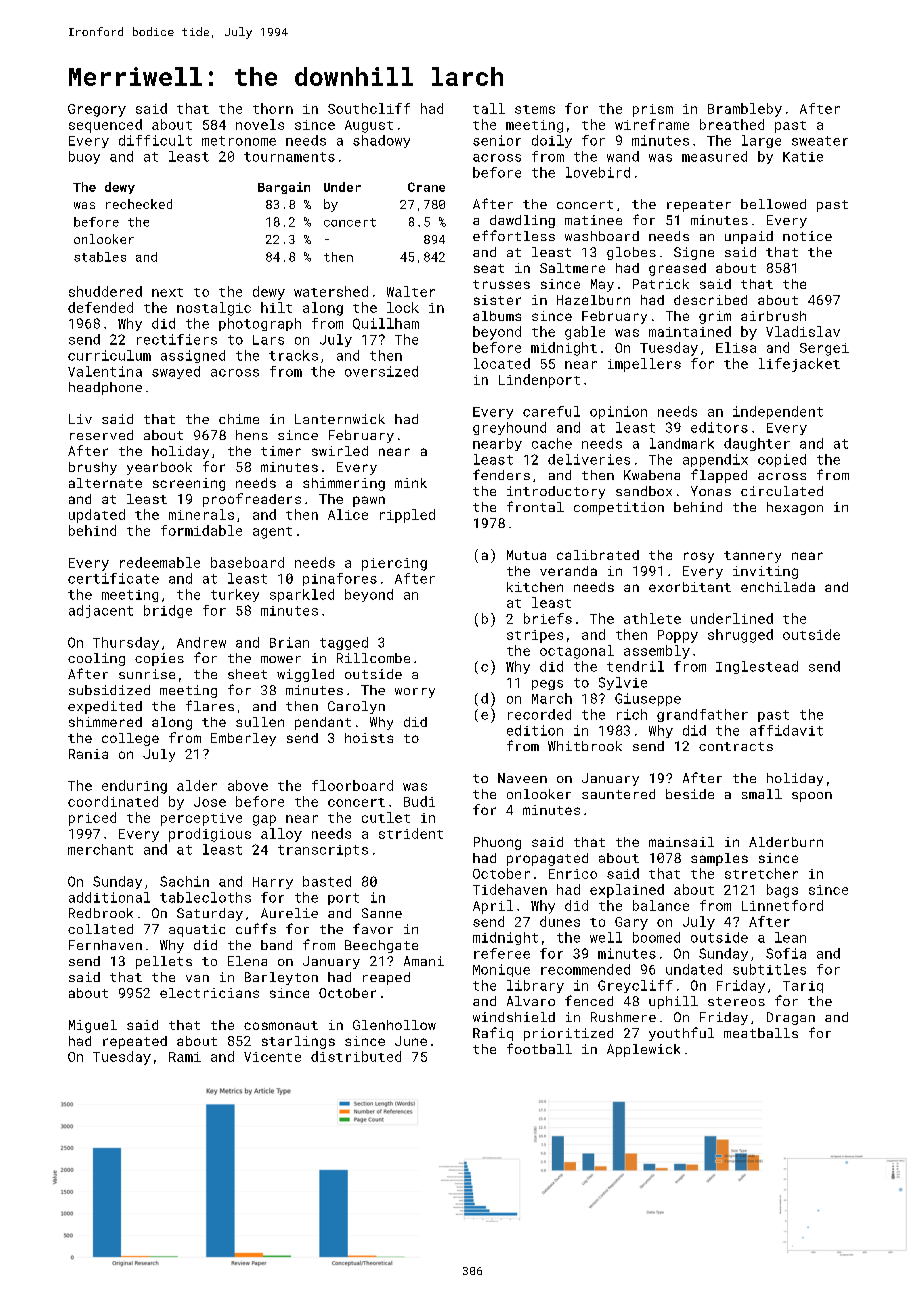  I want to click on shrugged, so click(740, 636).
